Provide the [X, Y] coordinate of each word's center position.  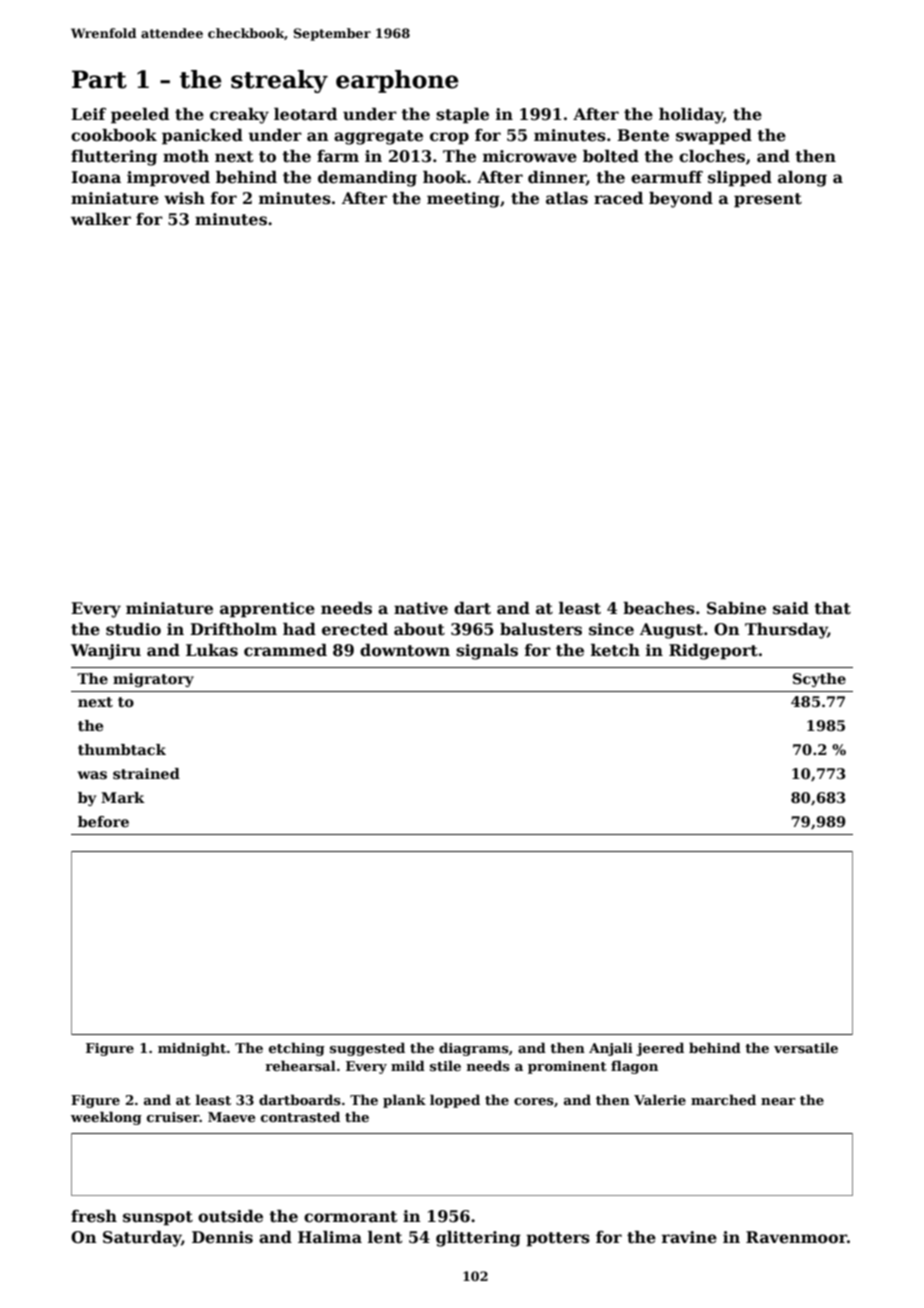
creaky [239, 116]
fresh [94, 1216]
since [611, 629]
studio [133, 629]
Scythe [819, 680]
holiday [691, 116]
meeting [463, 200]
